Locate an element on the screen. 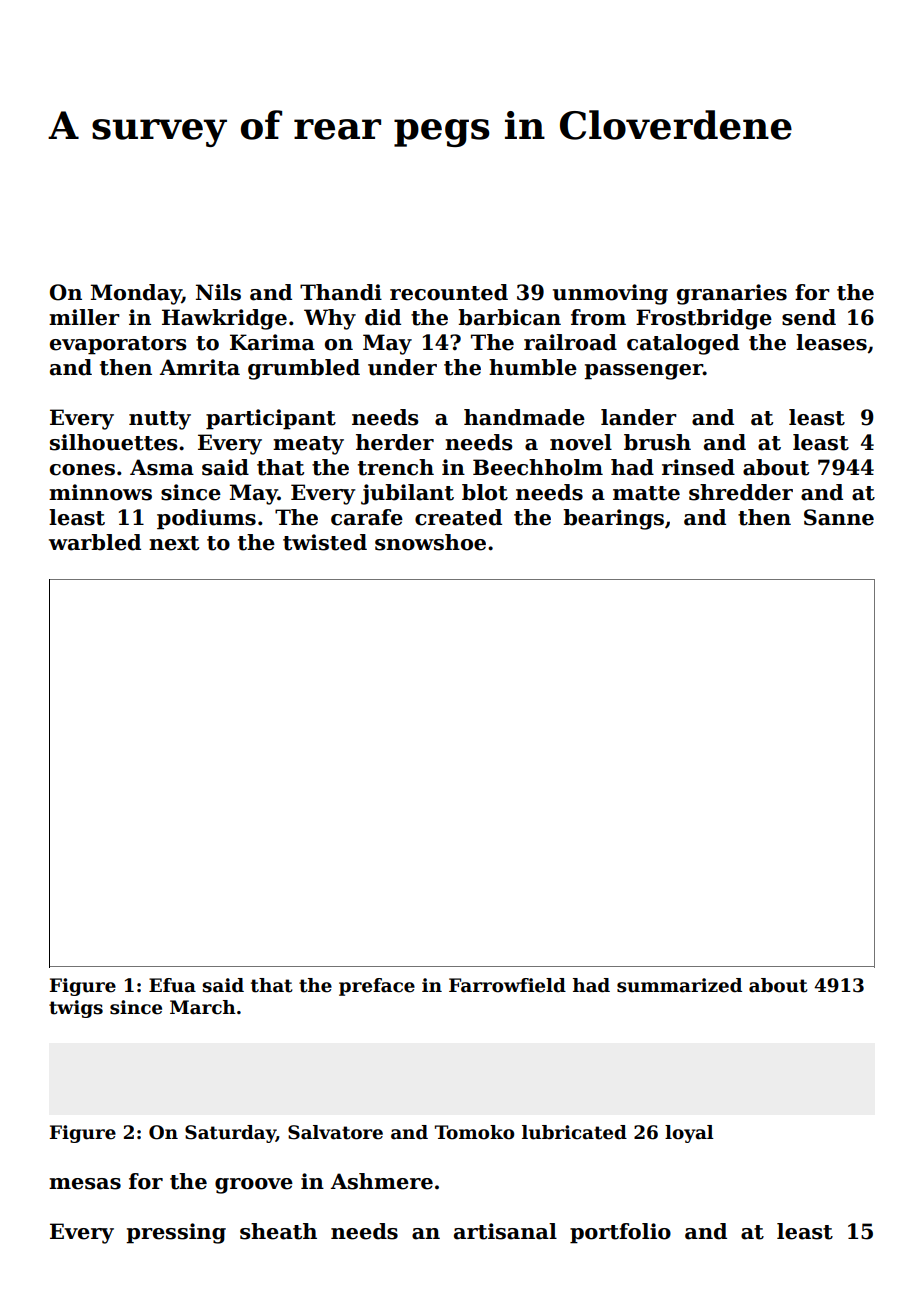 Image resolution: width=924 pixels, height=1314 pixels. Farrowfield is located at coordinates (507, 985).
